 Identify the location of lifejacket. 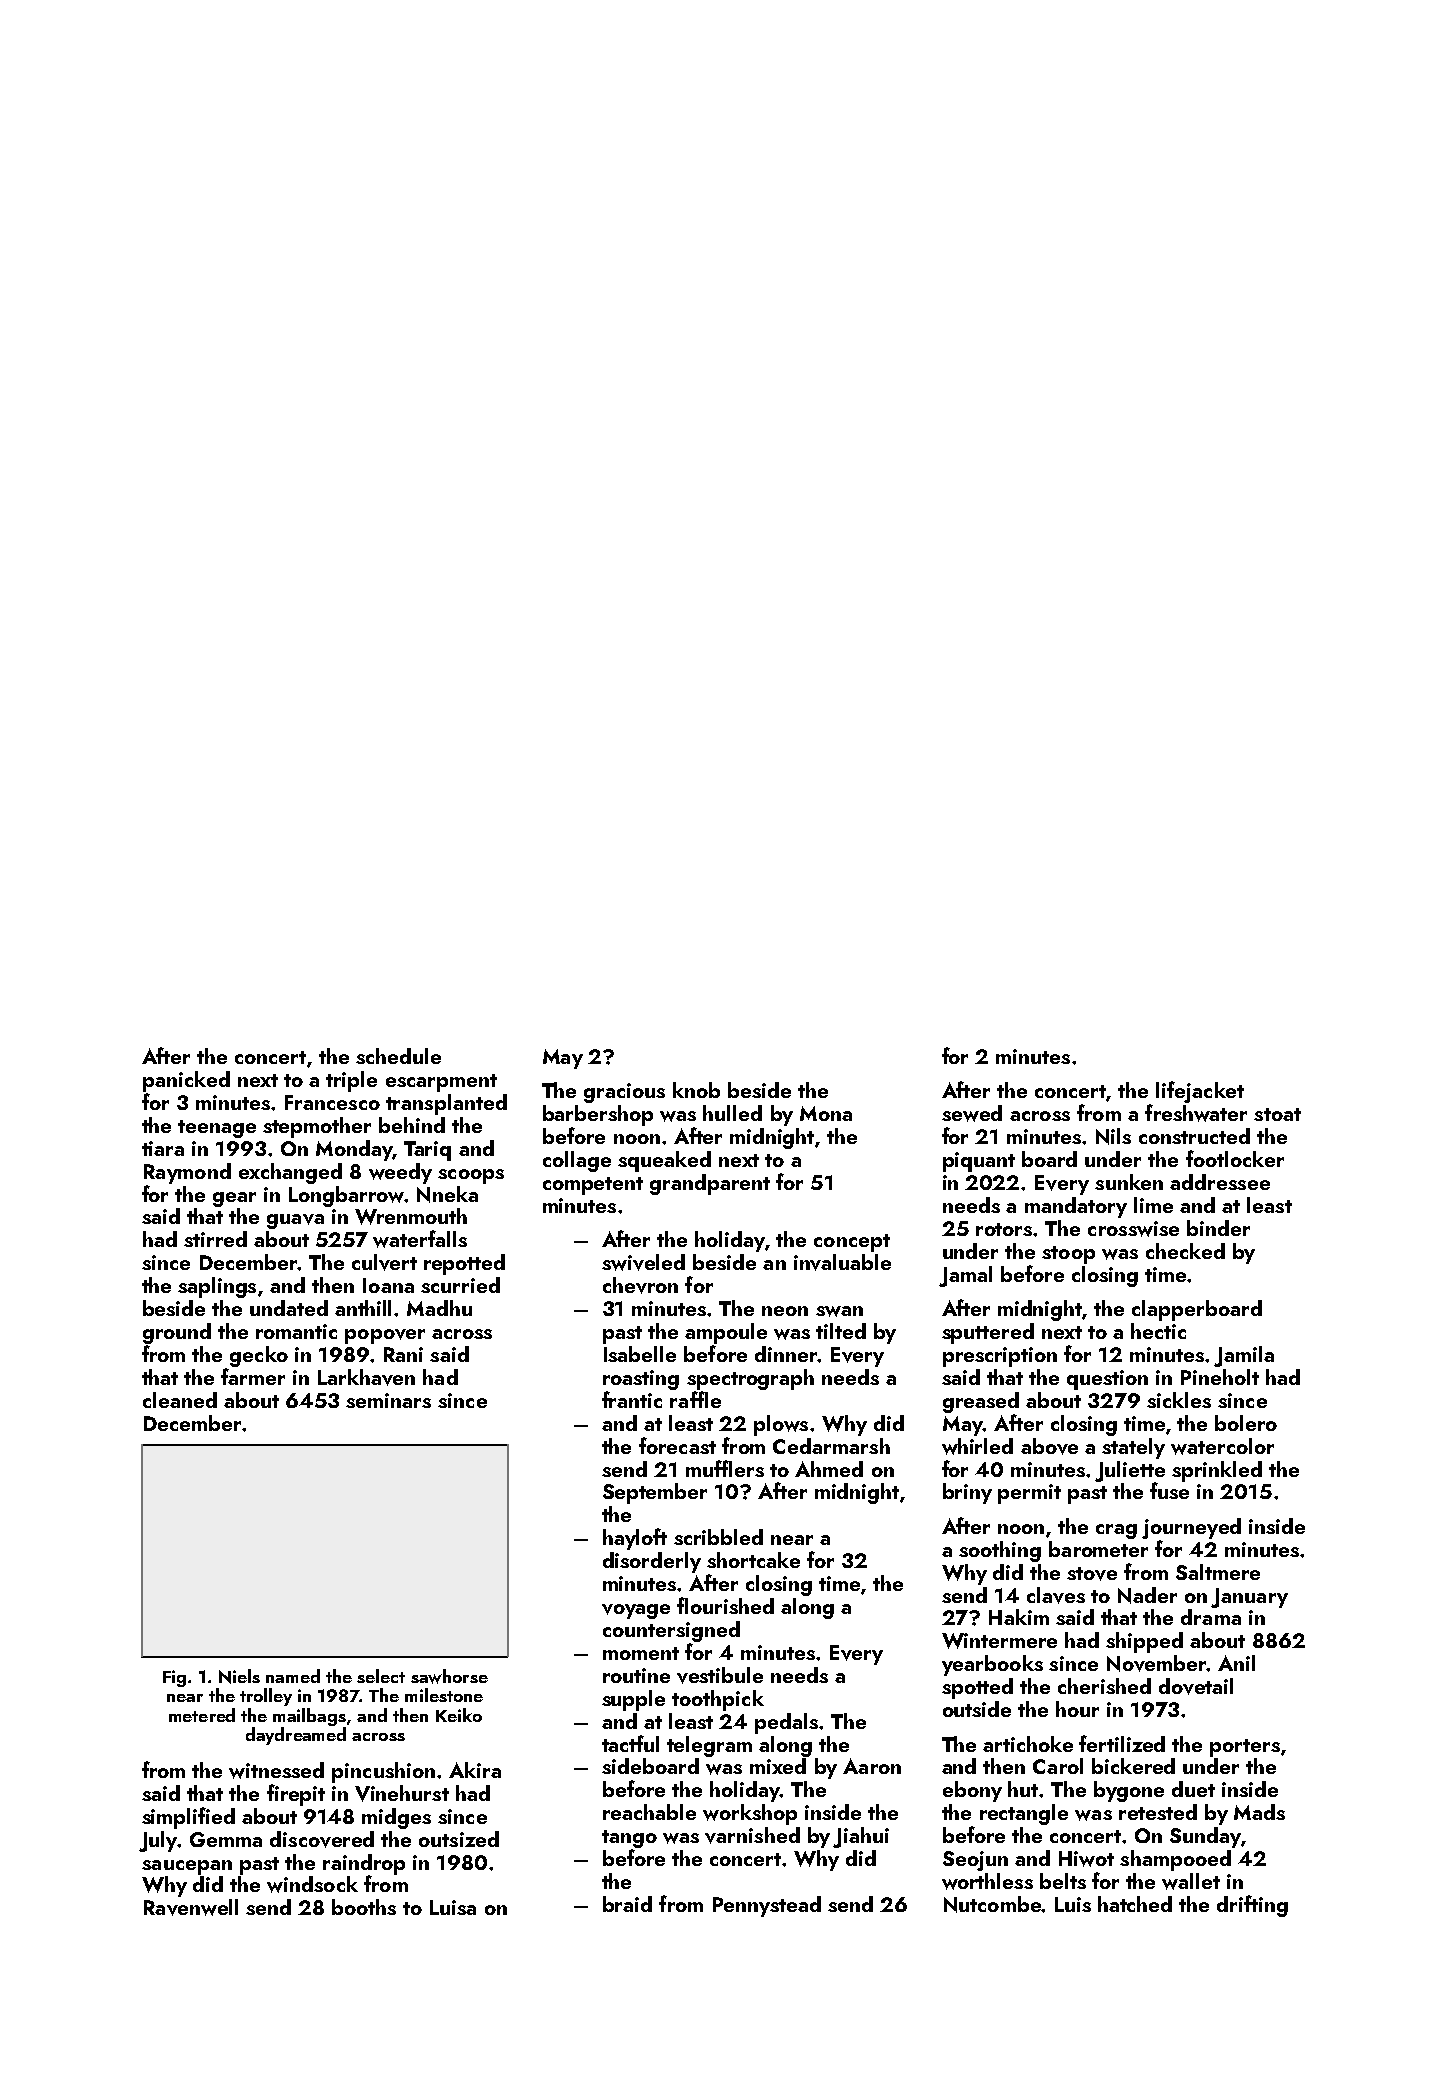
(1200, 1092).
